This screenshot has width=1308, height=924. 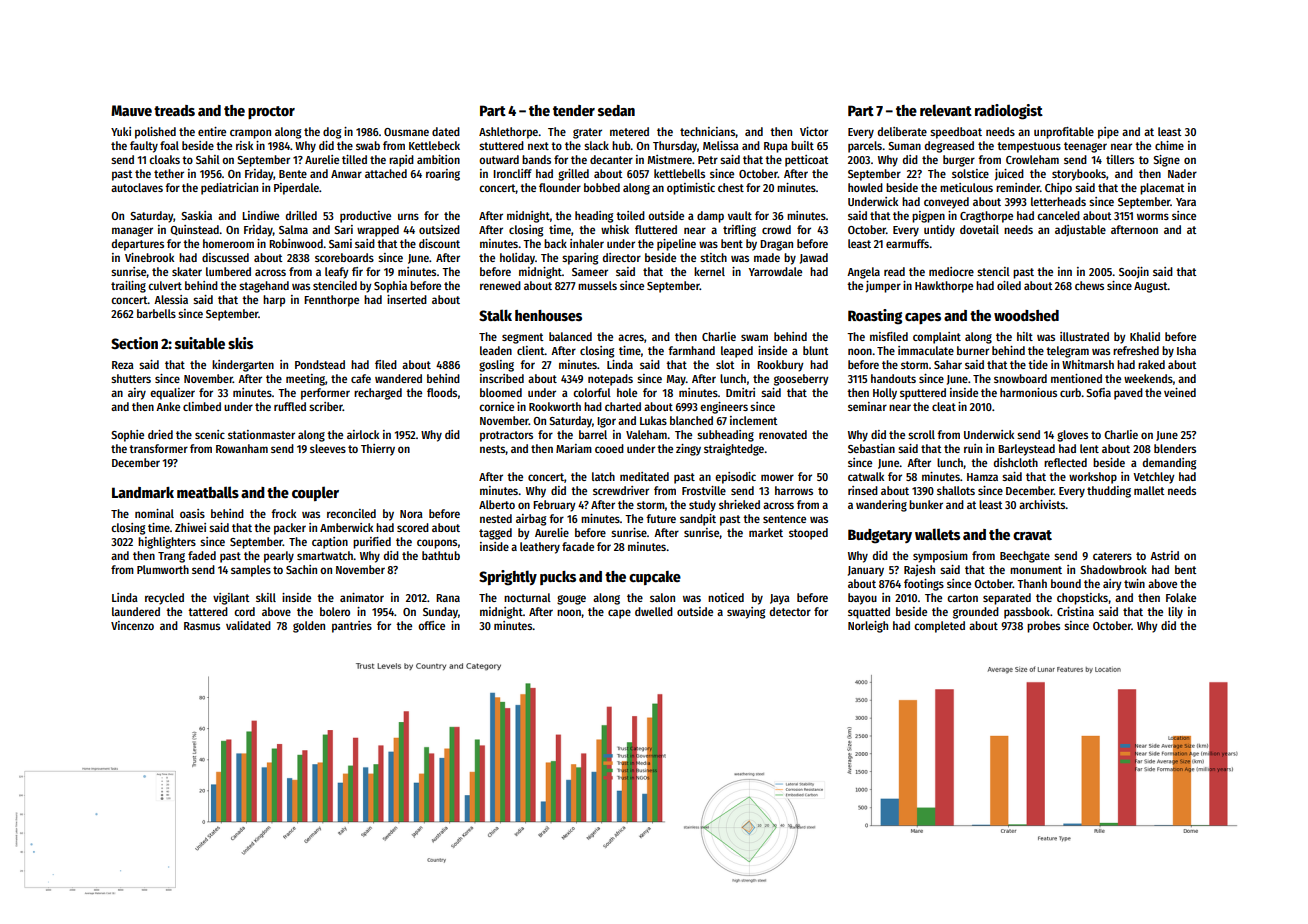 I want to click on radiologist, so click(x=1009, y=112).
